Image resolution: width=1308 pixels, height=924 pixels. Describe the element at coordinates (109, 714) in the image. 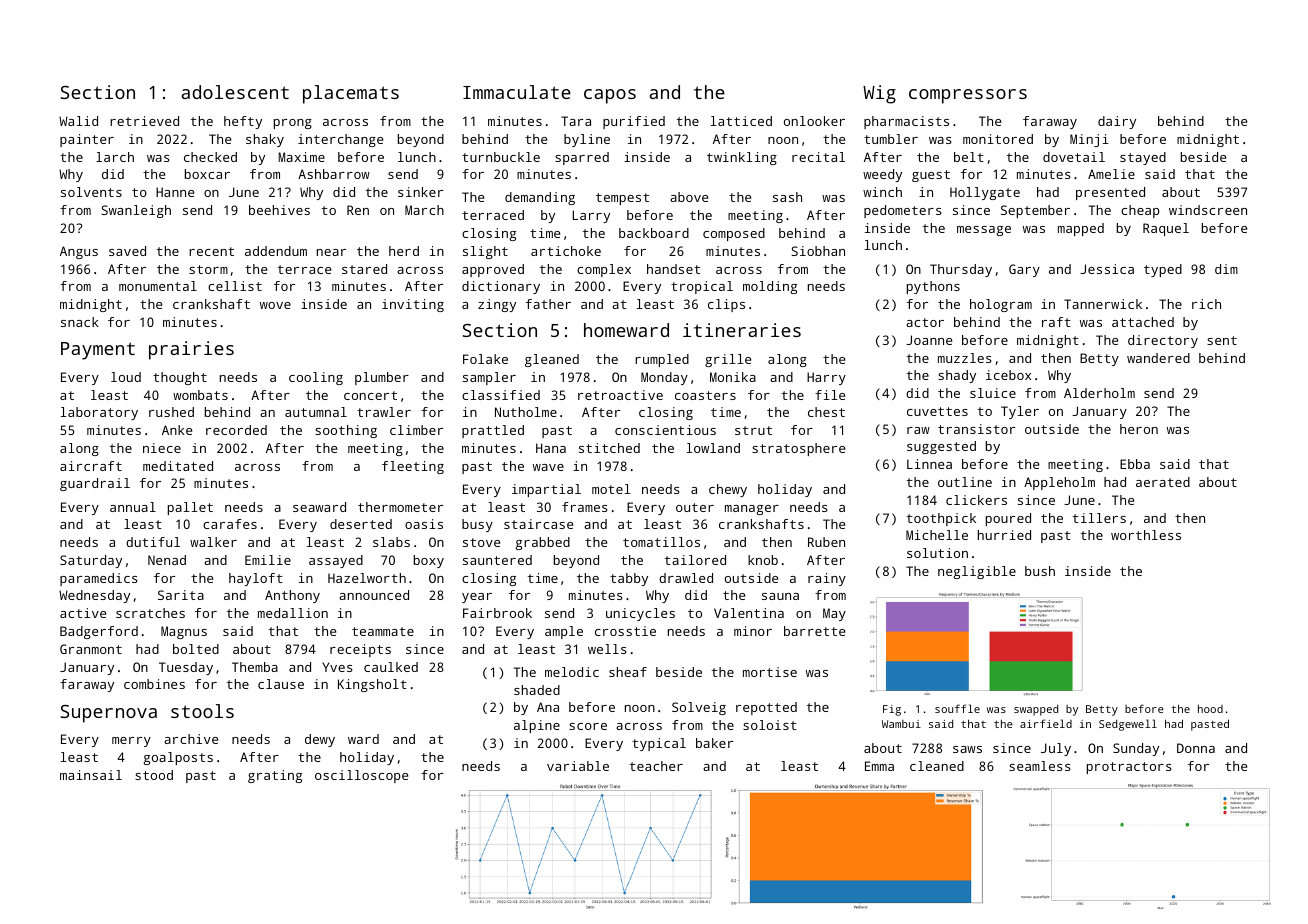

I see `Supernova` at that location.
